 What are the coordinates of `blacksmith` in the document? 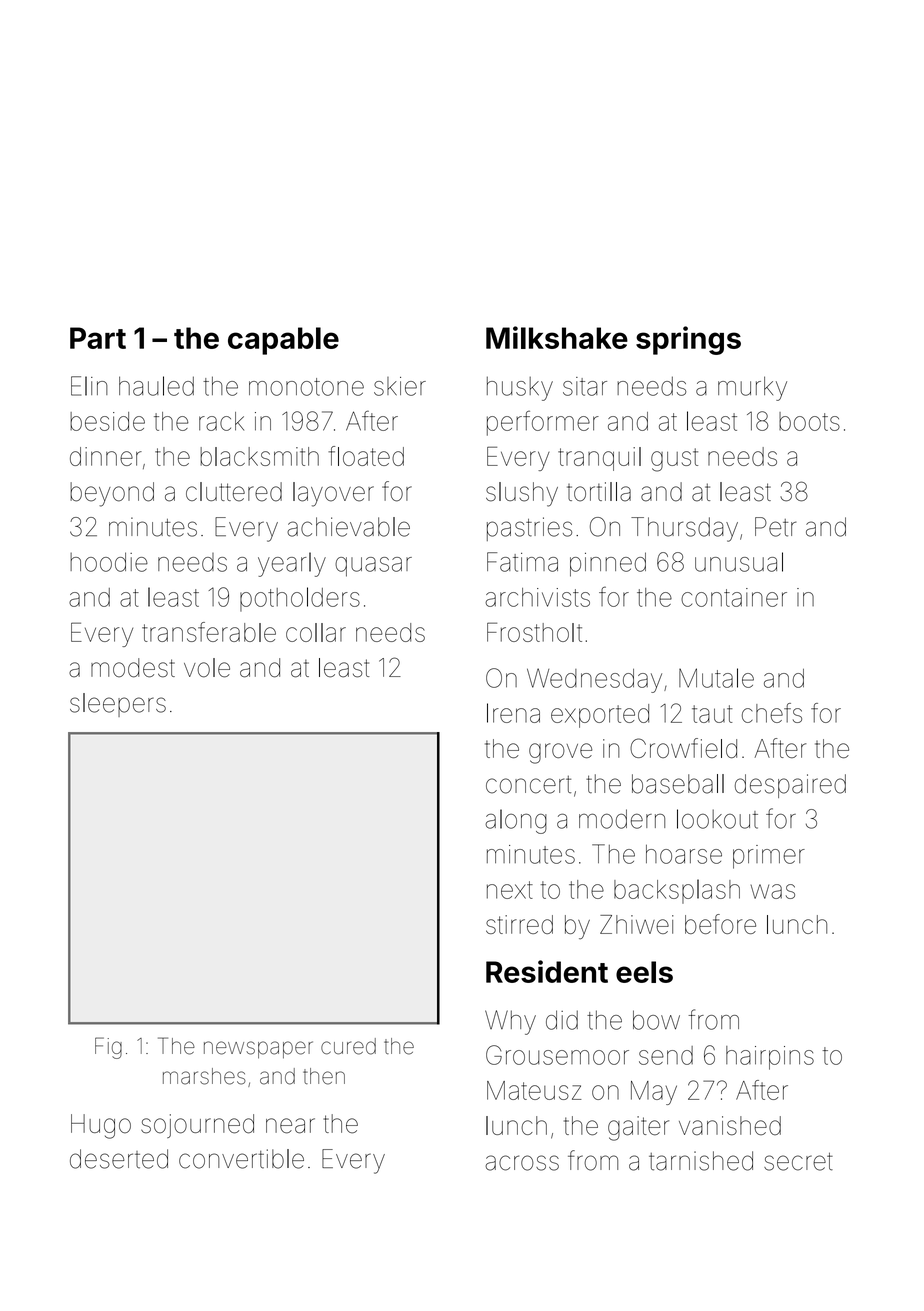 It's located at (259, 456).
